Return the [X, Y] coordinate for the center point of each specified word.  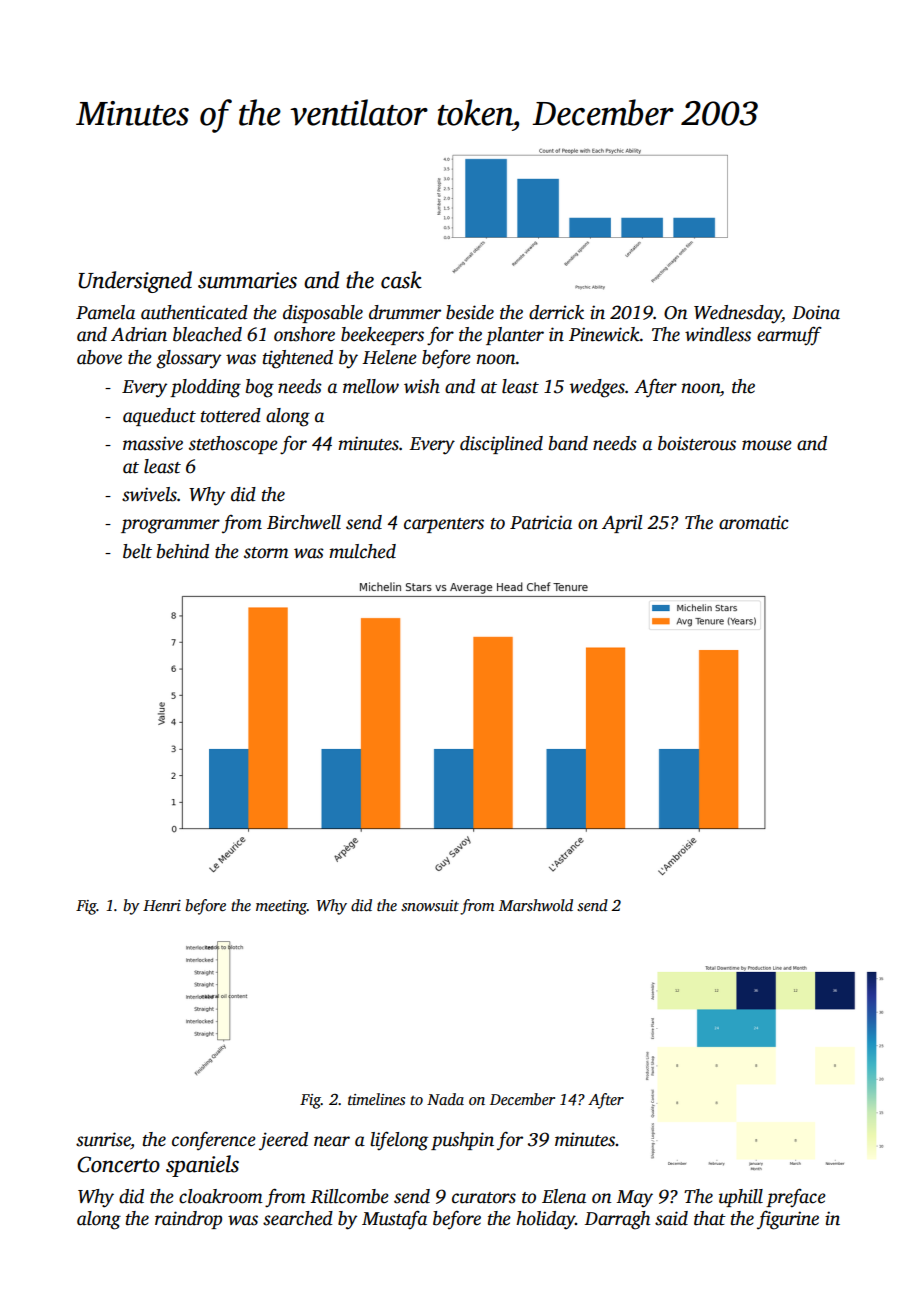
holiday [545, 1220]
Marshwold [536, 905]
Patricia [541, 522]
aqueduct [159, 417]
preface [796, 1198]
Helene [389, 357]
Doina [816, 312]
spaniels [202, 1166]
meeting [281, 907]
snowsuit [430, 905]
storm [266, 553]
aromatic [754, 522]
